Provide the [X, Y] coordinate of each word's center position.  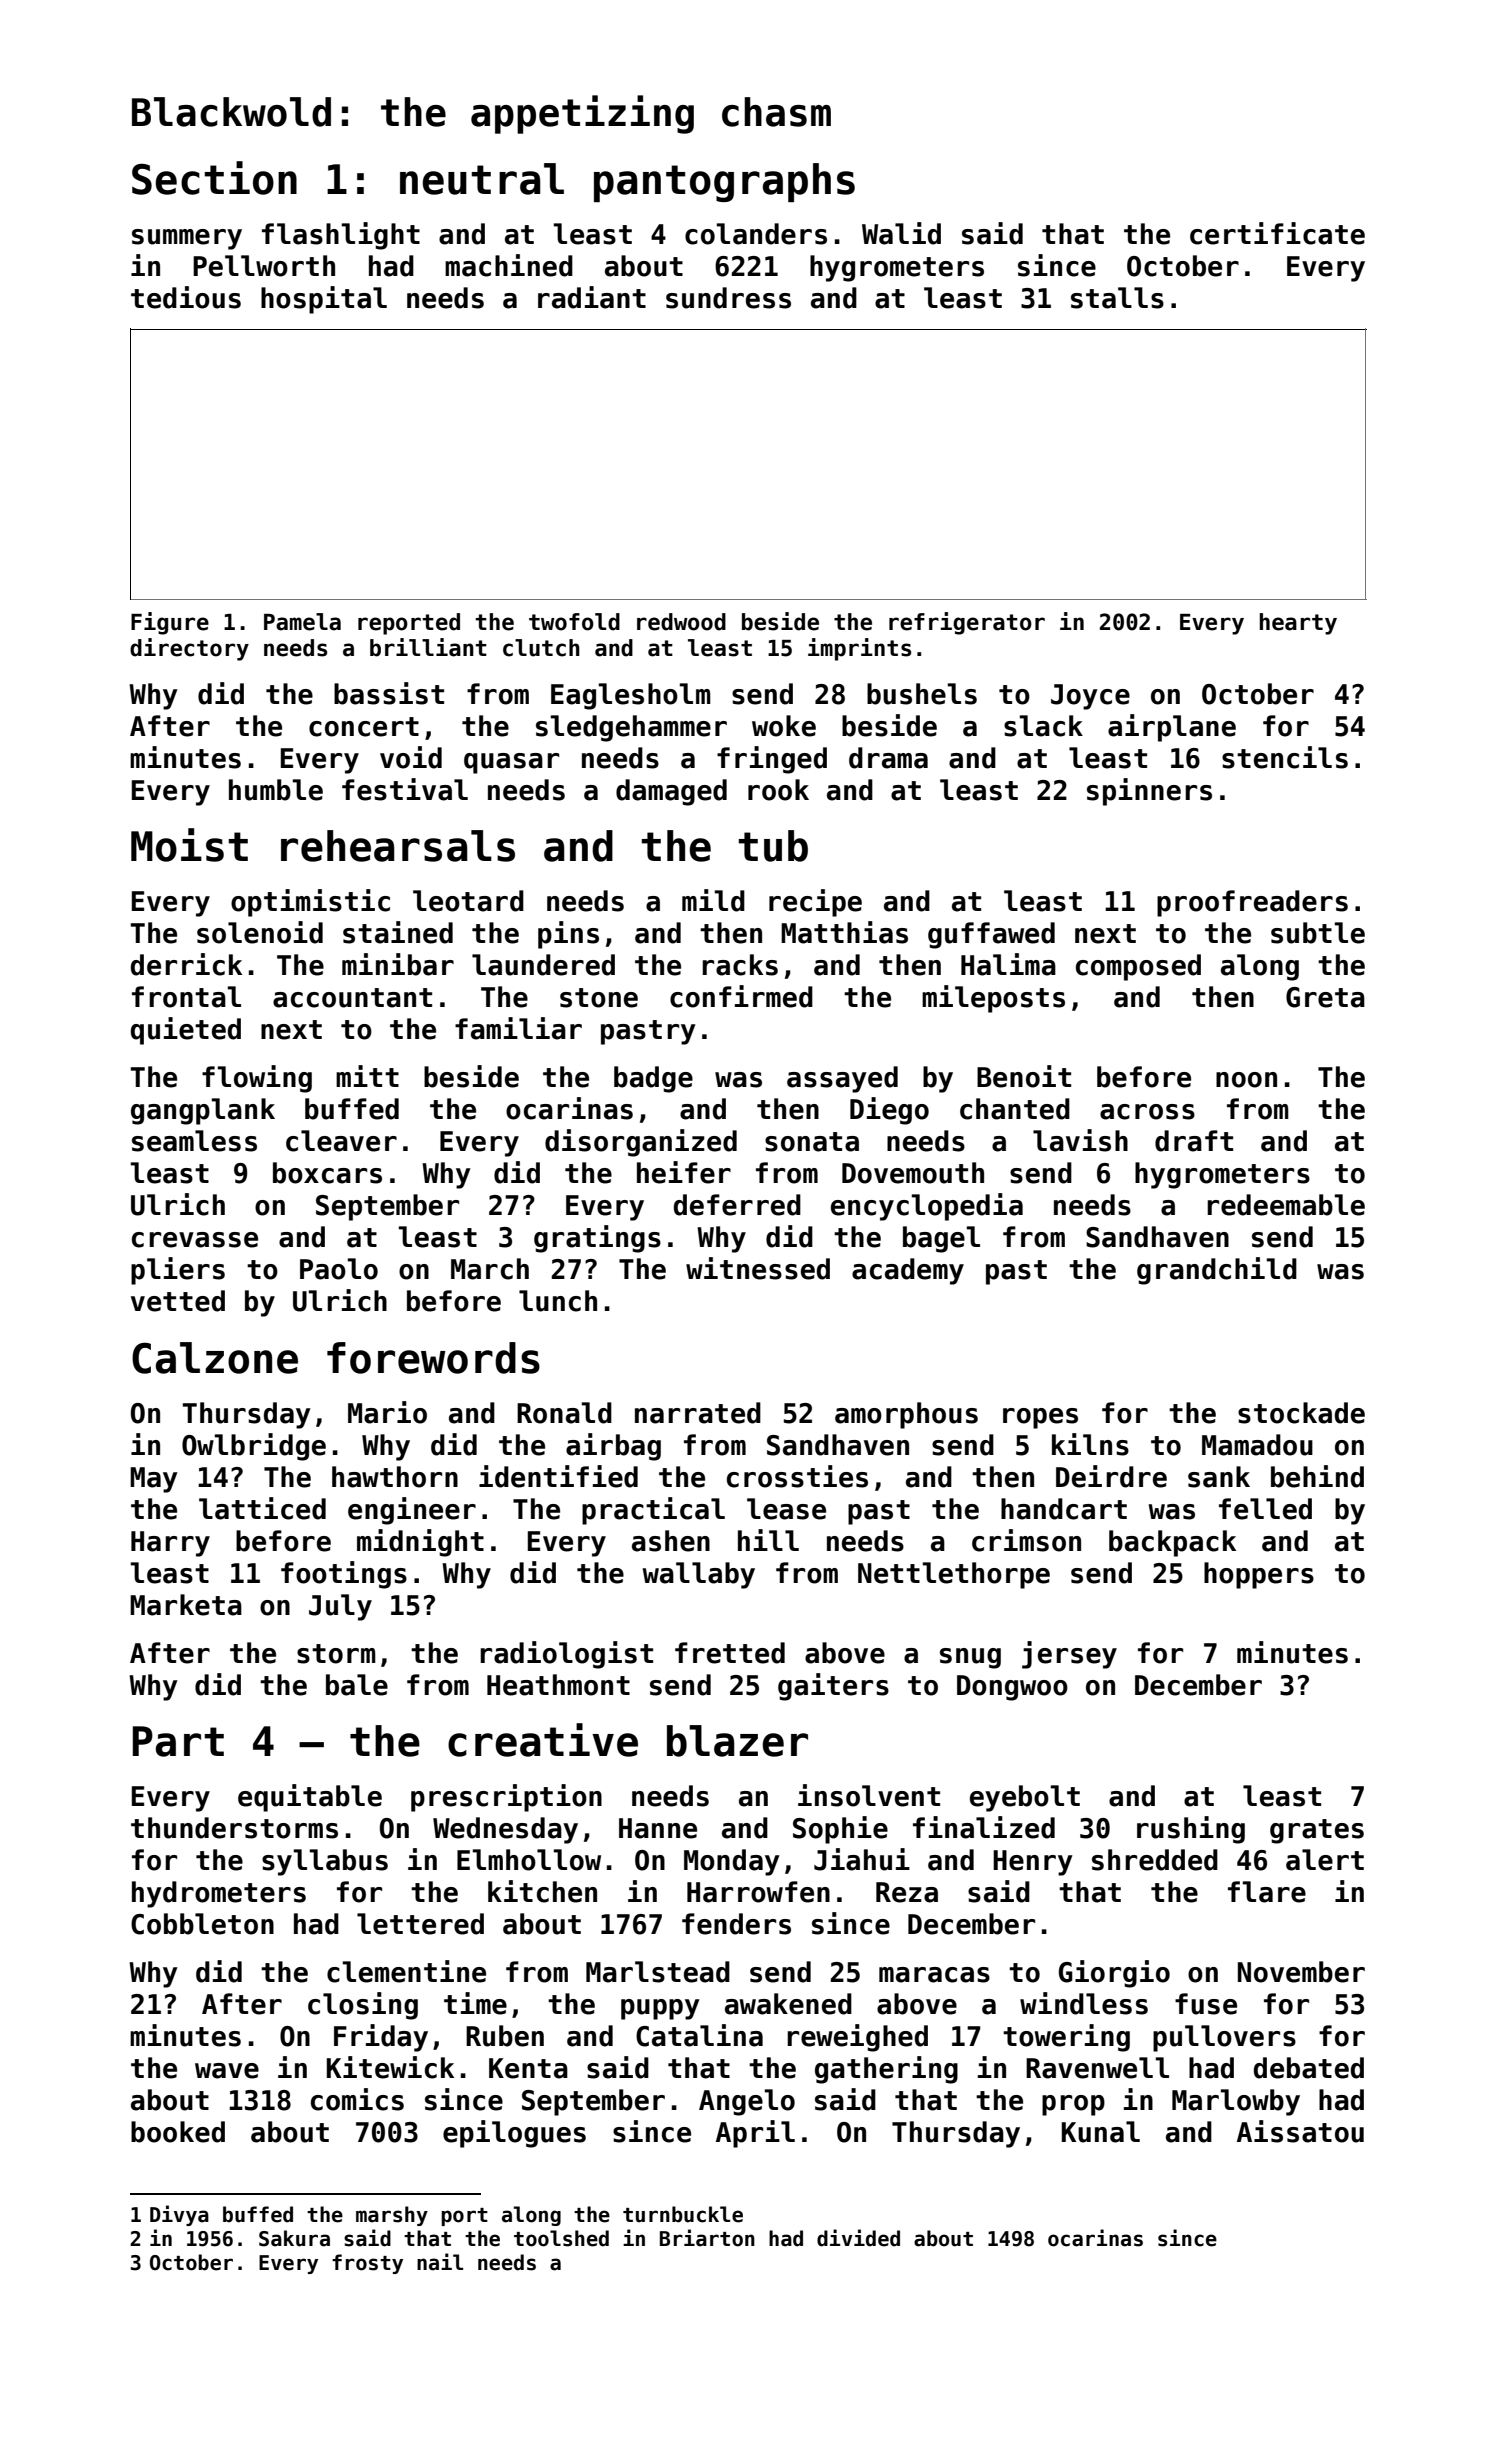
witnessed [758, 1268]
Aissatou [1300, 2131]
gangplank [203, 1111]
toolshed [561, 2238]
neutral [482, 179]
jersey [1069, 1655]
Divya [179, 2215]
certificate [1277, 233]
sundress [728, 298]
